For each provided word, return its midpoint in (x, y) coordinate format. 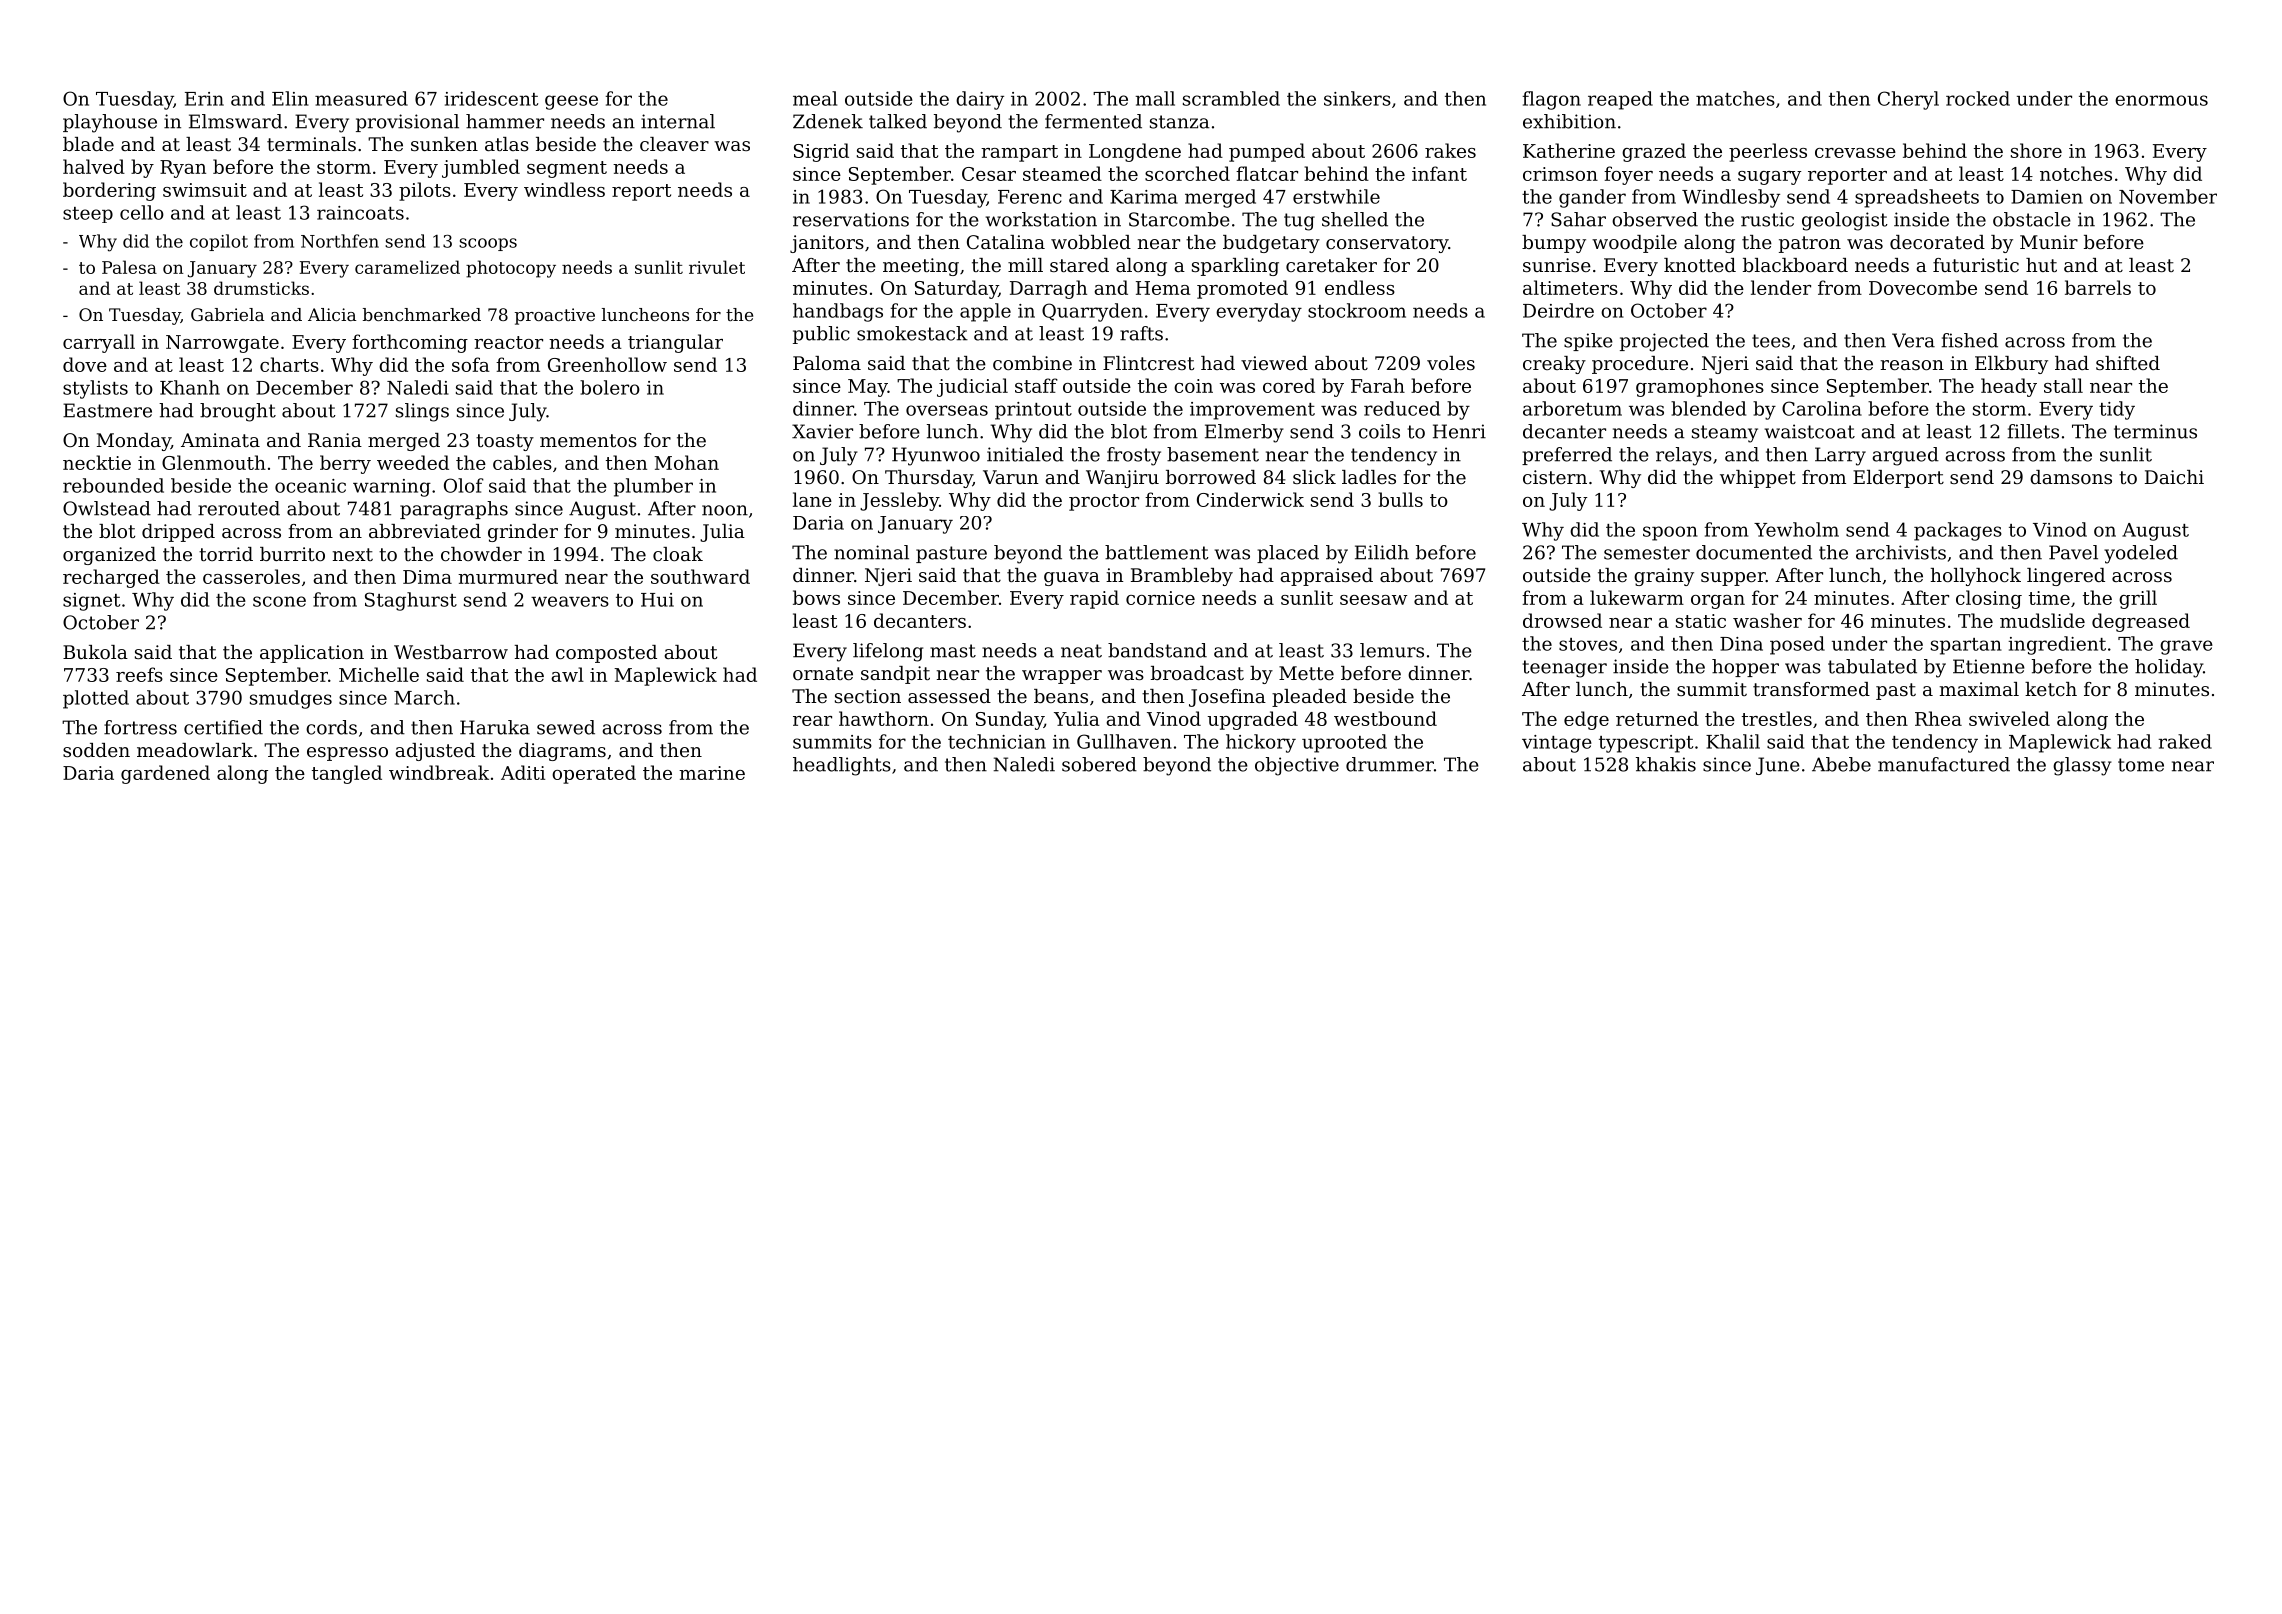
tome (2141, 765)
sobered (1099, 764)
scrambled (1231, 98)
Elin (290, 98)
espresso (347, 754)
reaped (1620, 100)
